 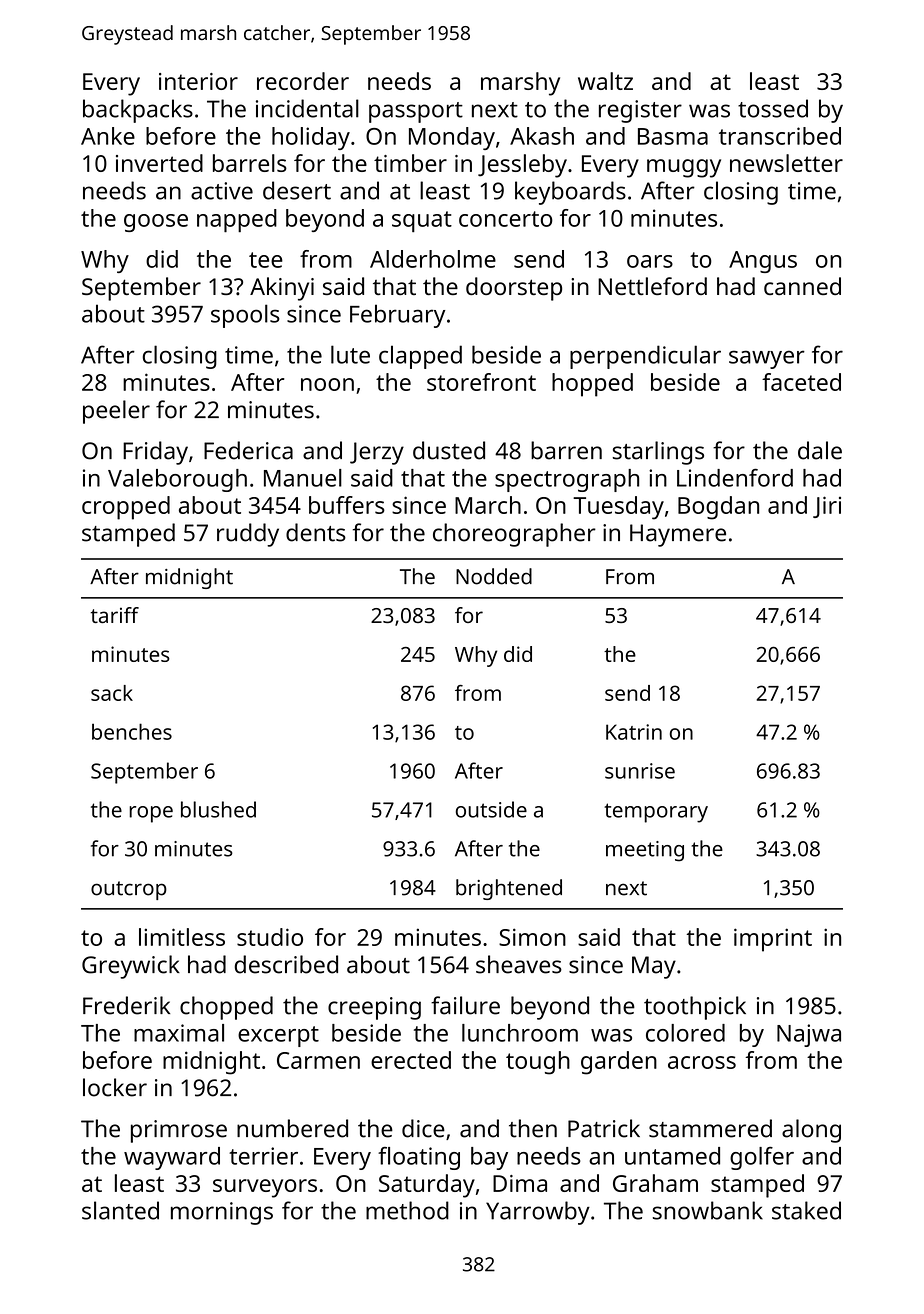 What do you see at coordinates (538, 1213) in the screenshot?
I see `Yarrowby` at bounding box center [538, 1213].
